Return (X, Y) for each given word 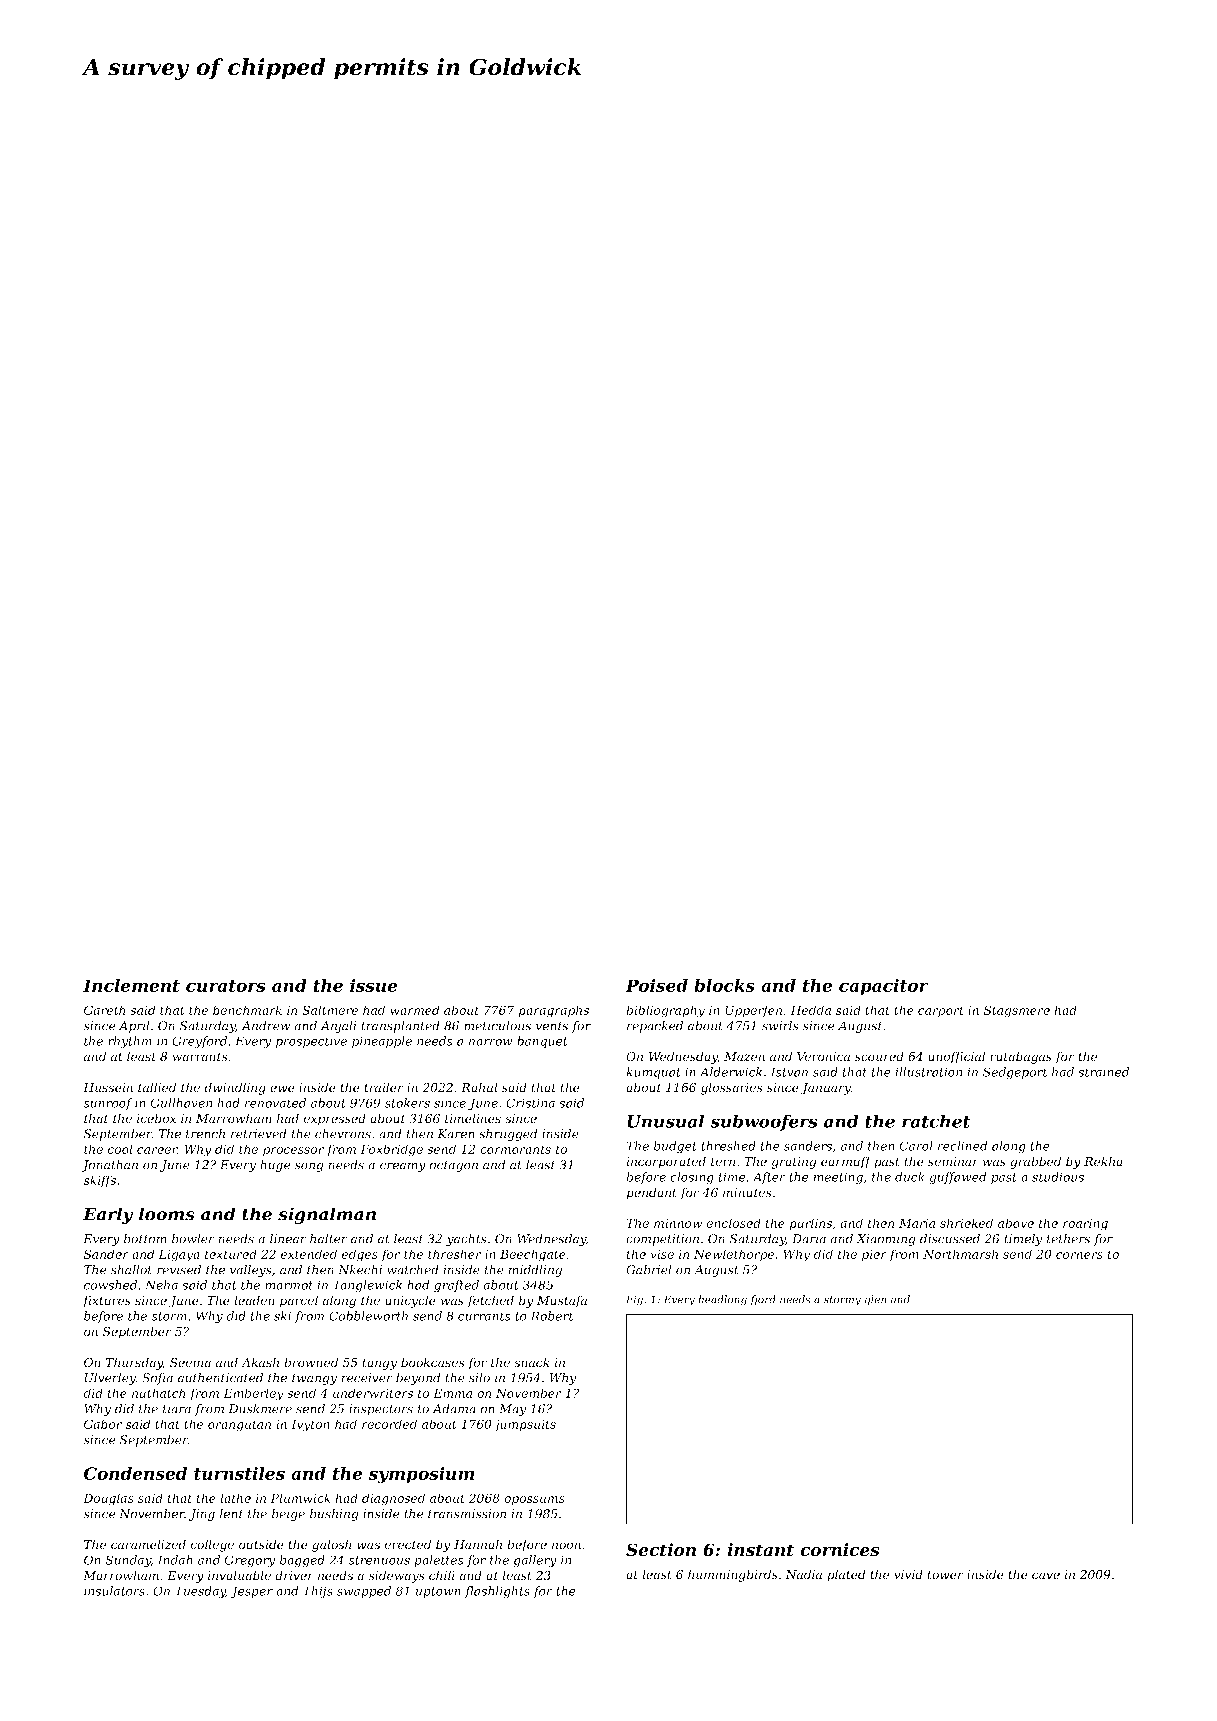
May (512, 1410)
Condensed (135, 1473)
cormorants (515, 1149)
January (826, 1089)
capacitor (884, 987)
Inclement (131, 985)
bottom (145, 1239)
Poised (656, 985)
